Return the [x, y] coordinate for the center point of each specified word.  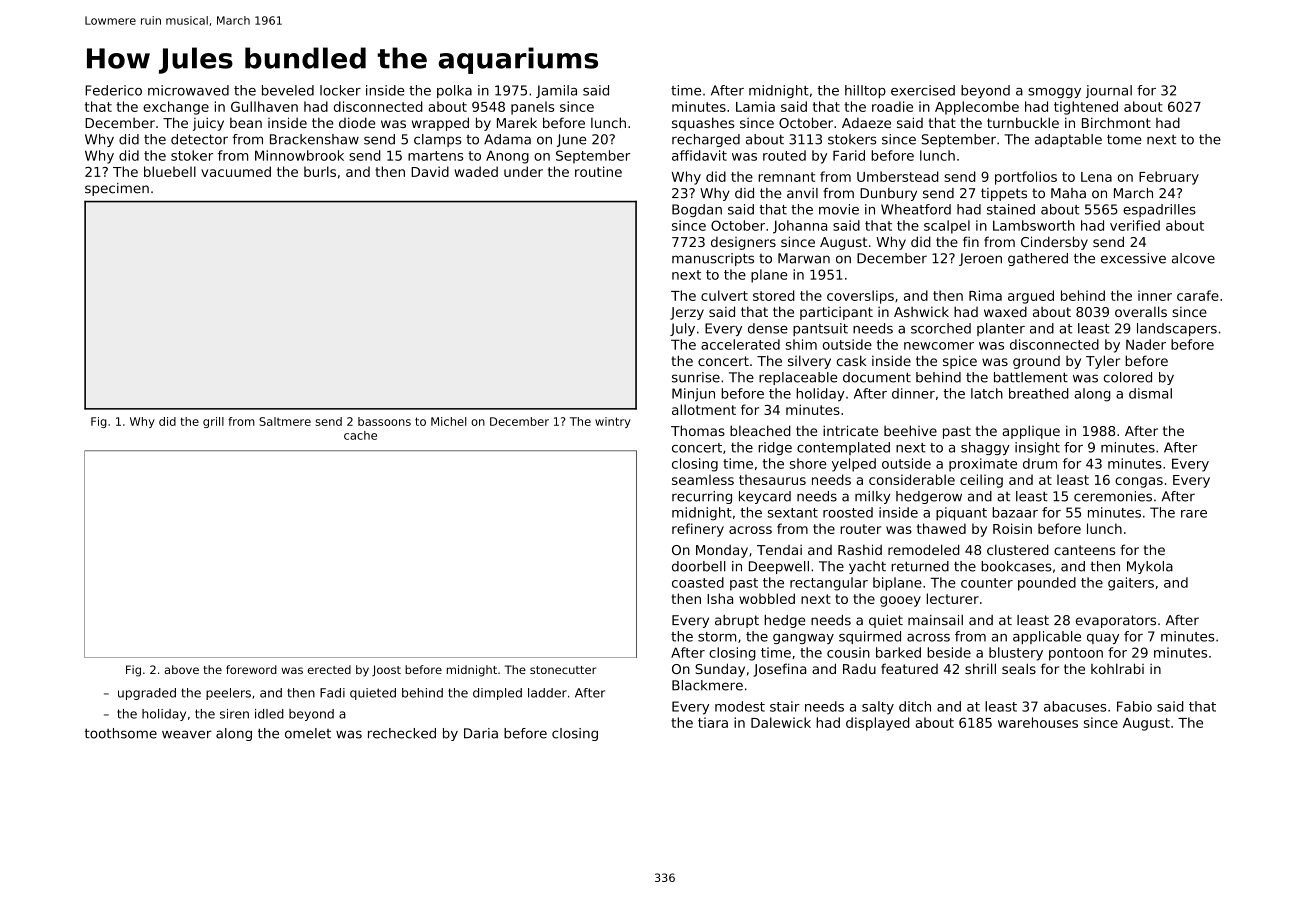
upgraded [147, 694]
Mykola [1150, 567]
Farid [849, 155]
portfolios [1026, 178]
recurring [702, 497]
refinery [698, 530]
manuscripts [713, 259]
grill [213, 422]
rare [1194, 514]
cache [360, 435]
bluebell [170, 171]
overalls [1141, 311]
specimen [117, 189]
